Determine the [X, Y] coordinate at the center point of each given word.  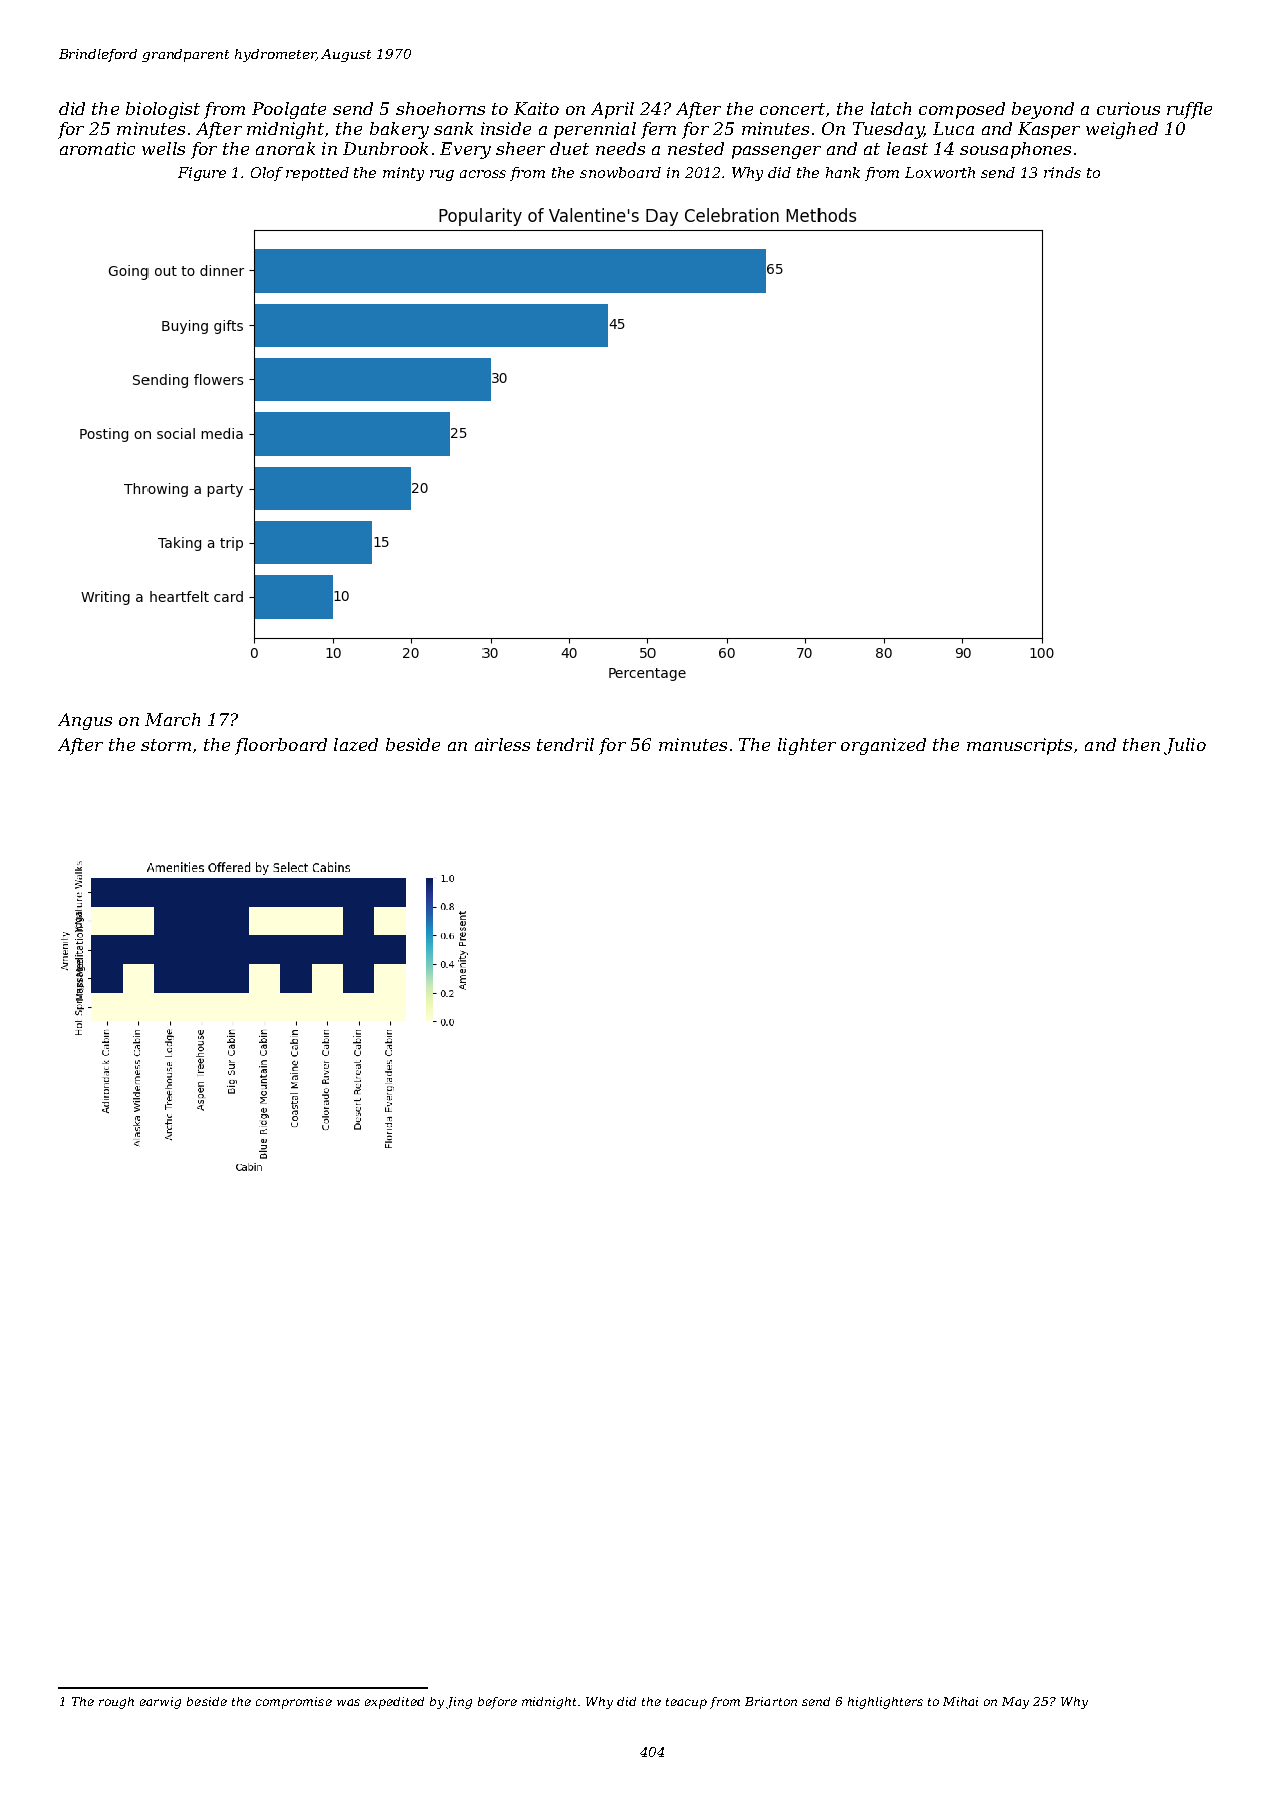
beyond [1043, 110]
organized [883, 746]
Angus [85, 721]
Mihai [960, 1701]
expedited [394, 1703]
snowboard [620, 172]
